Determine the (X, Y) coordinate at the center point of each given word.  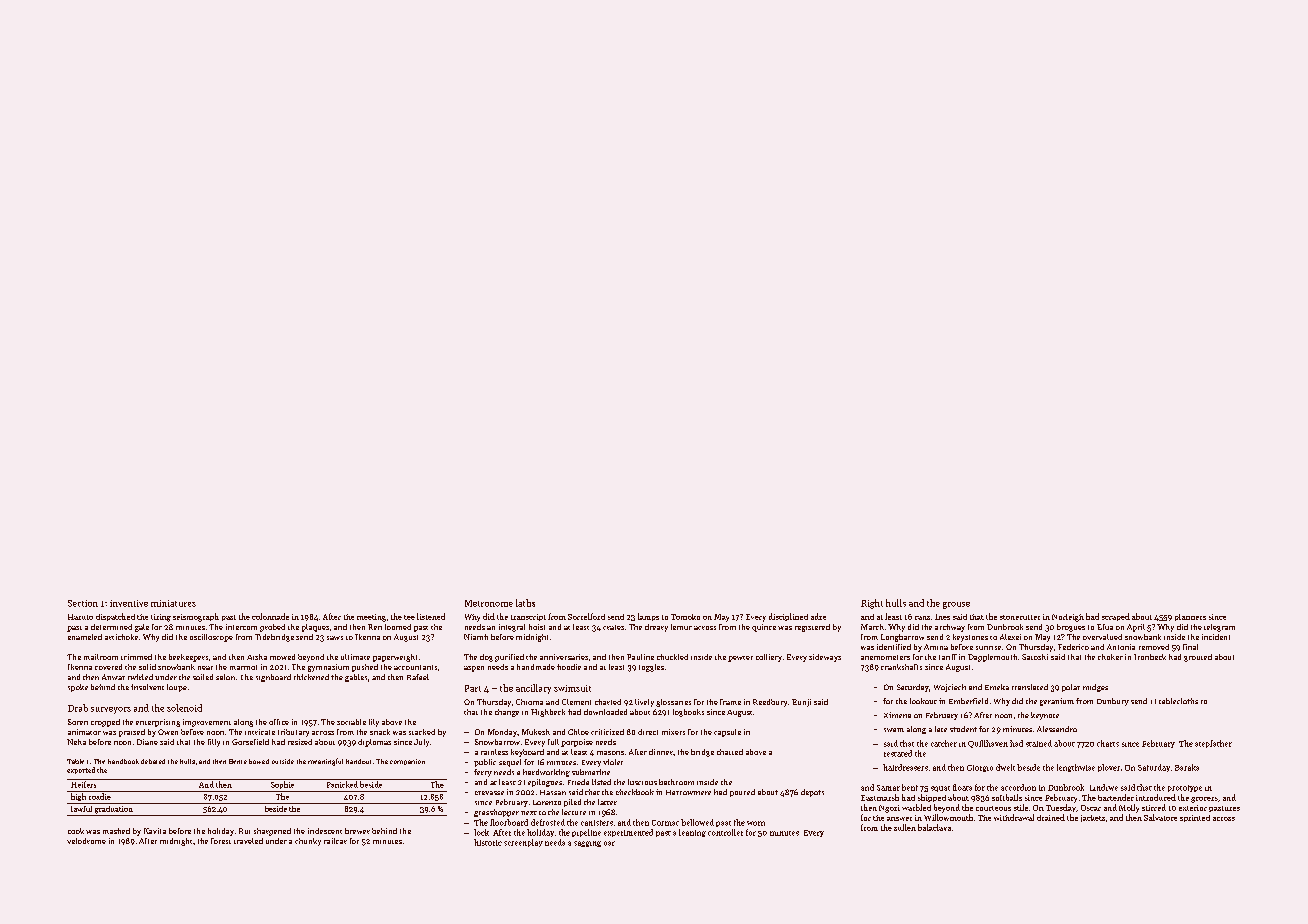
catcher (944, 743)
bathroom (676, 782)
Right (872, 604)
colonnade (270, 616)
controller (725, 832)
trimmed (136, 657)
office (279, 722)
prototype (1185, 788)
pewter (740, 659)
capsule (727, 733)
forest (221, 841)
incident (1216, 637)
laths (525, 603)
